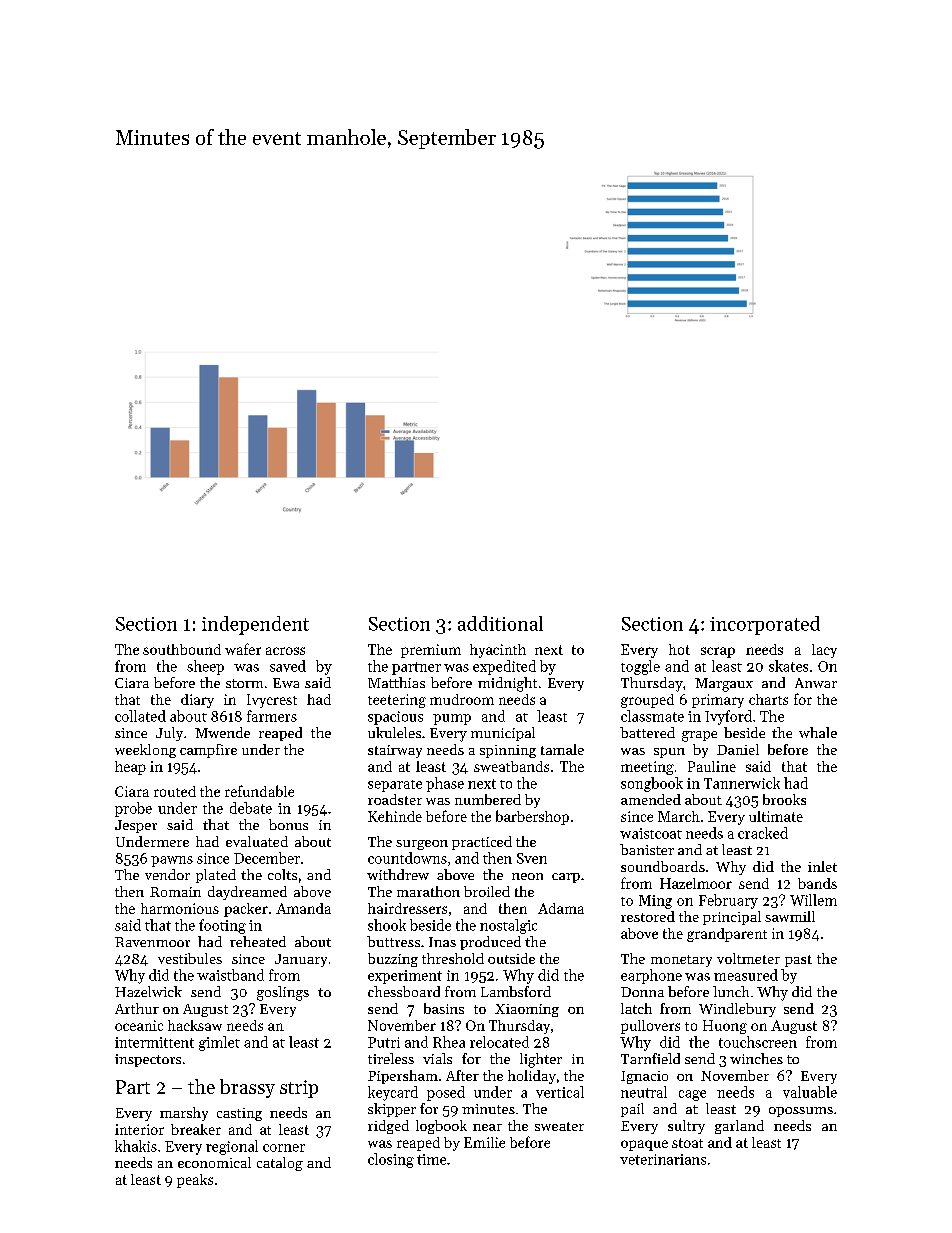 The image size is (952, 1233). I want to click on collated, so click(140, 716).
